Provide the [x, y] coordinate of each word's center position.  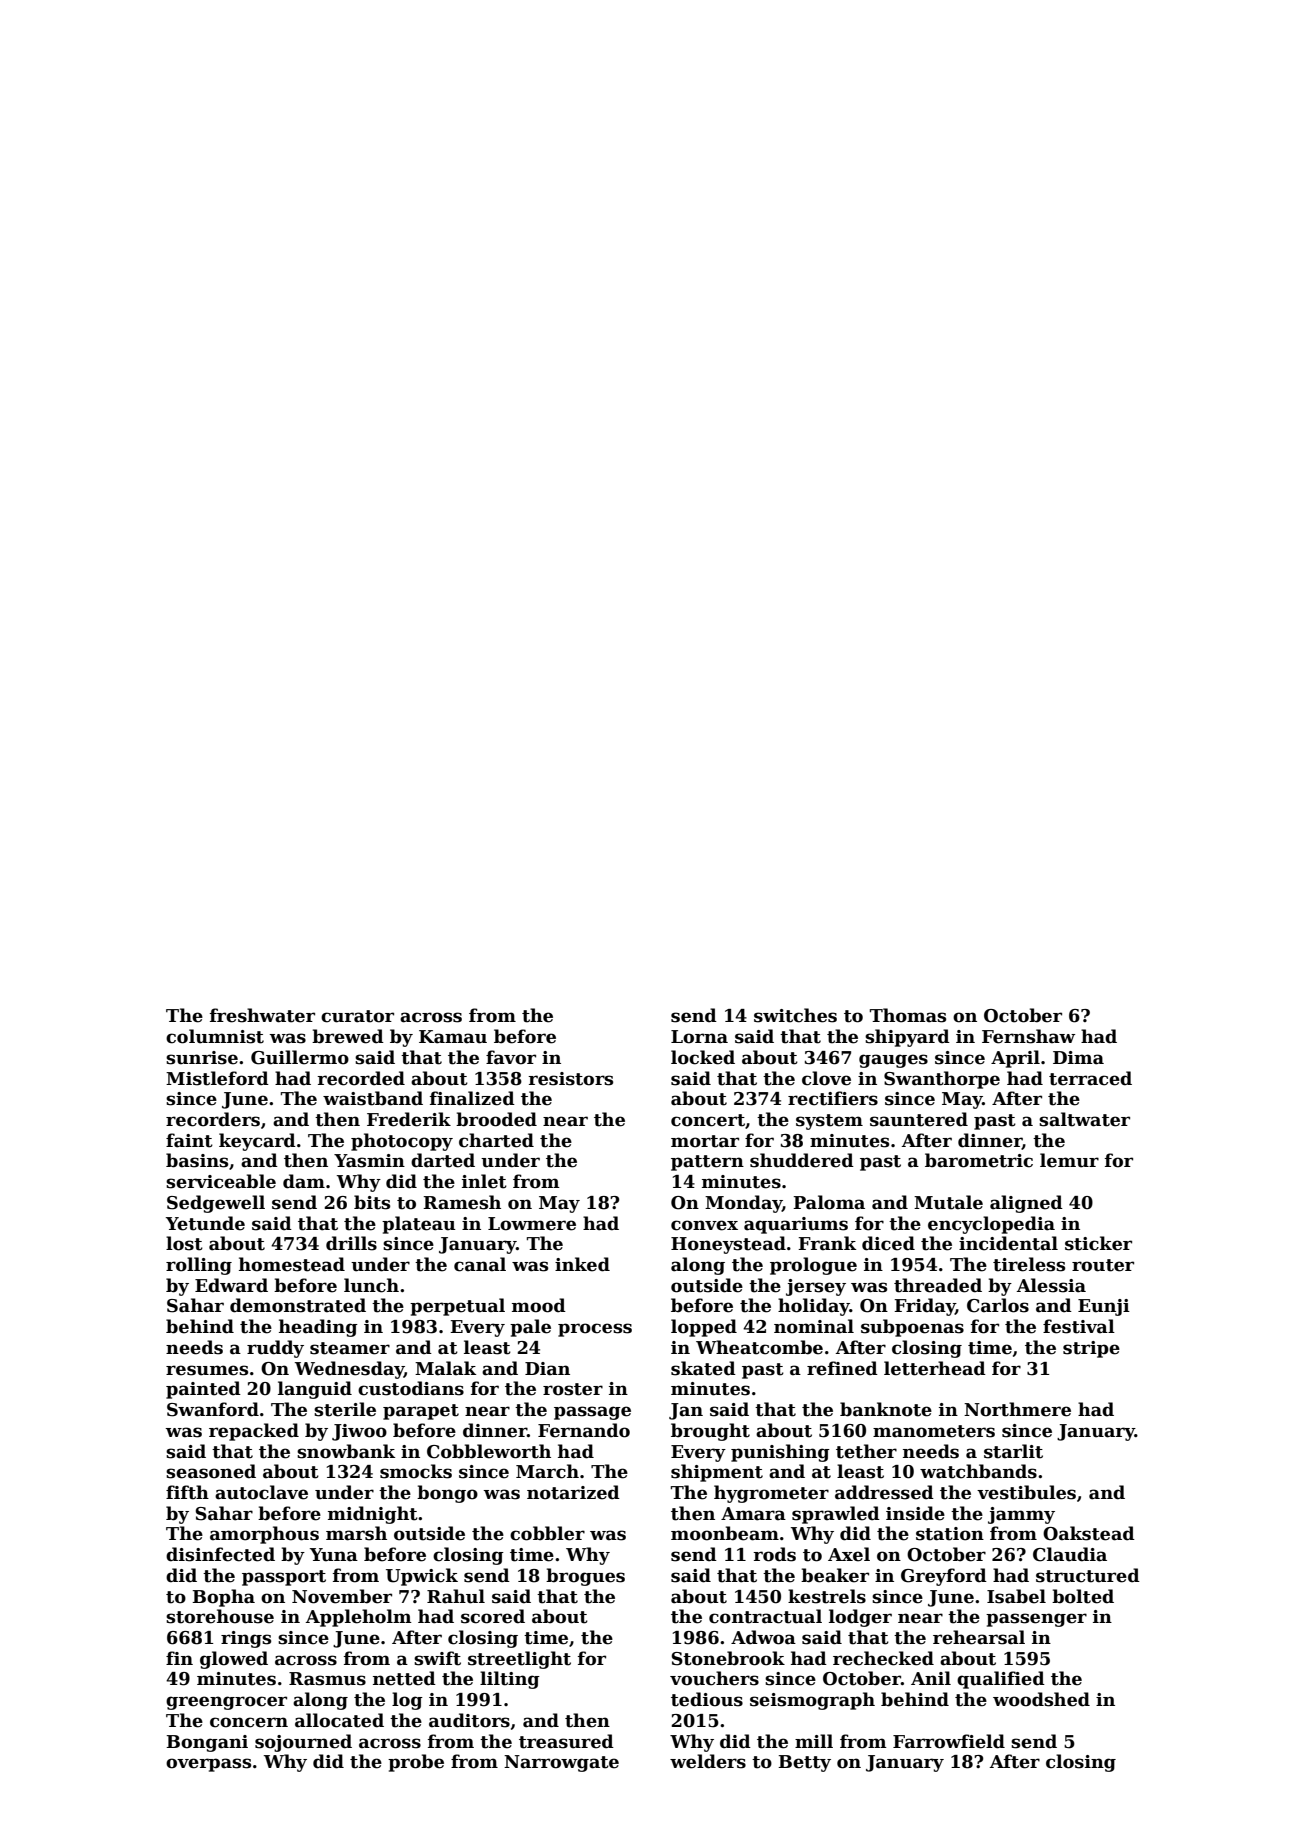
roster [573, 1389]
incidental [1008, 1243]
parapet [421, 1412]
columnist [215, 1036]
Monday [743, 1204]
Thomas [908, 1015]
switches [795, 1015]
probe [416, 1763]
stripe [1091, 1349]
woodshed [1041, 1699]
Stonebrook [728, 1658]
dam [304, 1181]
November [342, 1596]
